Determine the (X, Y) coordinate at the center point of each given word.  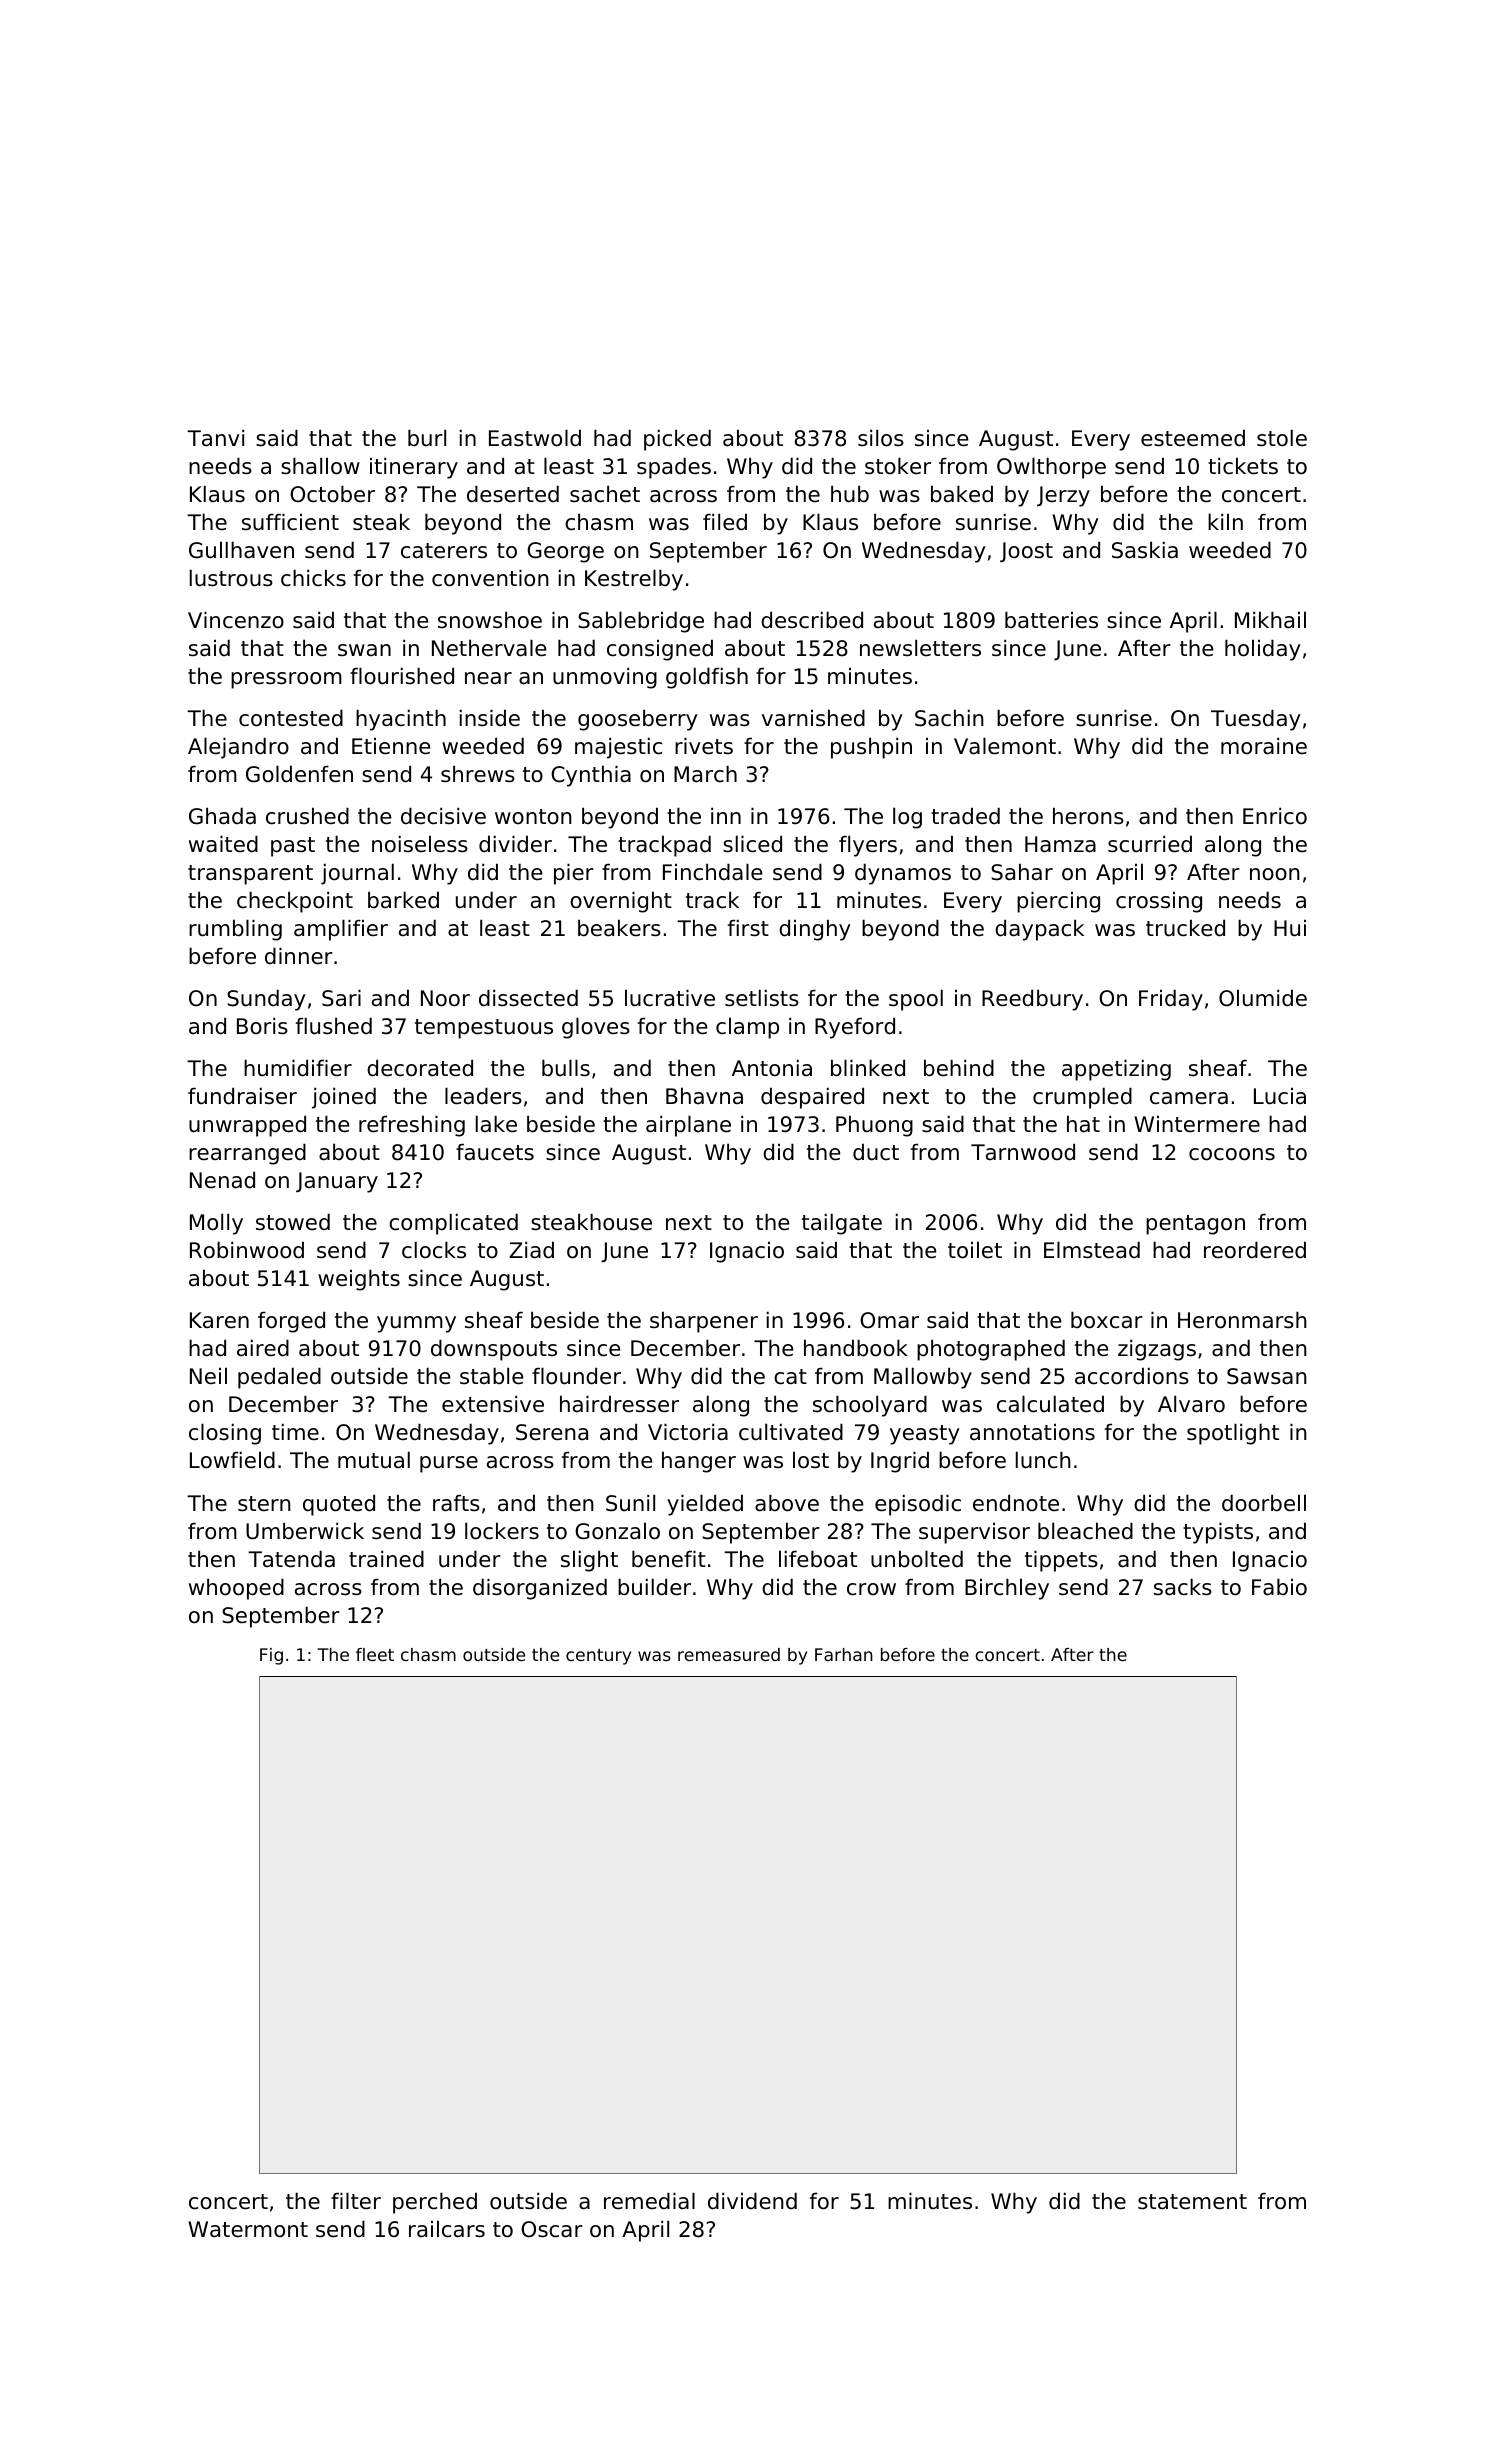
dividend (752, 2201)
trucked (1185, 928)
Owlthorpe (1051, 468)
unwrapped (247, 1126)
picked (677, 440)
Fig (271, 1656)
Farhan (844, 1654)
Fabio (1279, 1587)
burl (427, 438)
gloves (596, 1028)
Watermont (248, 2229)
